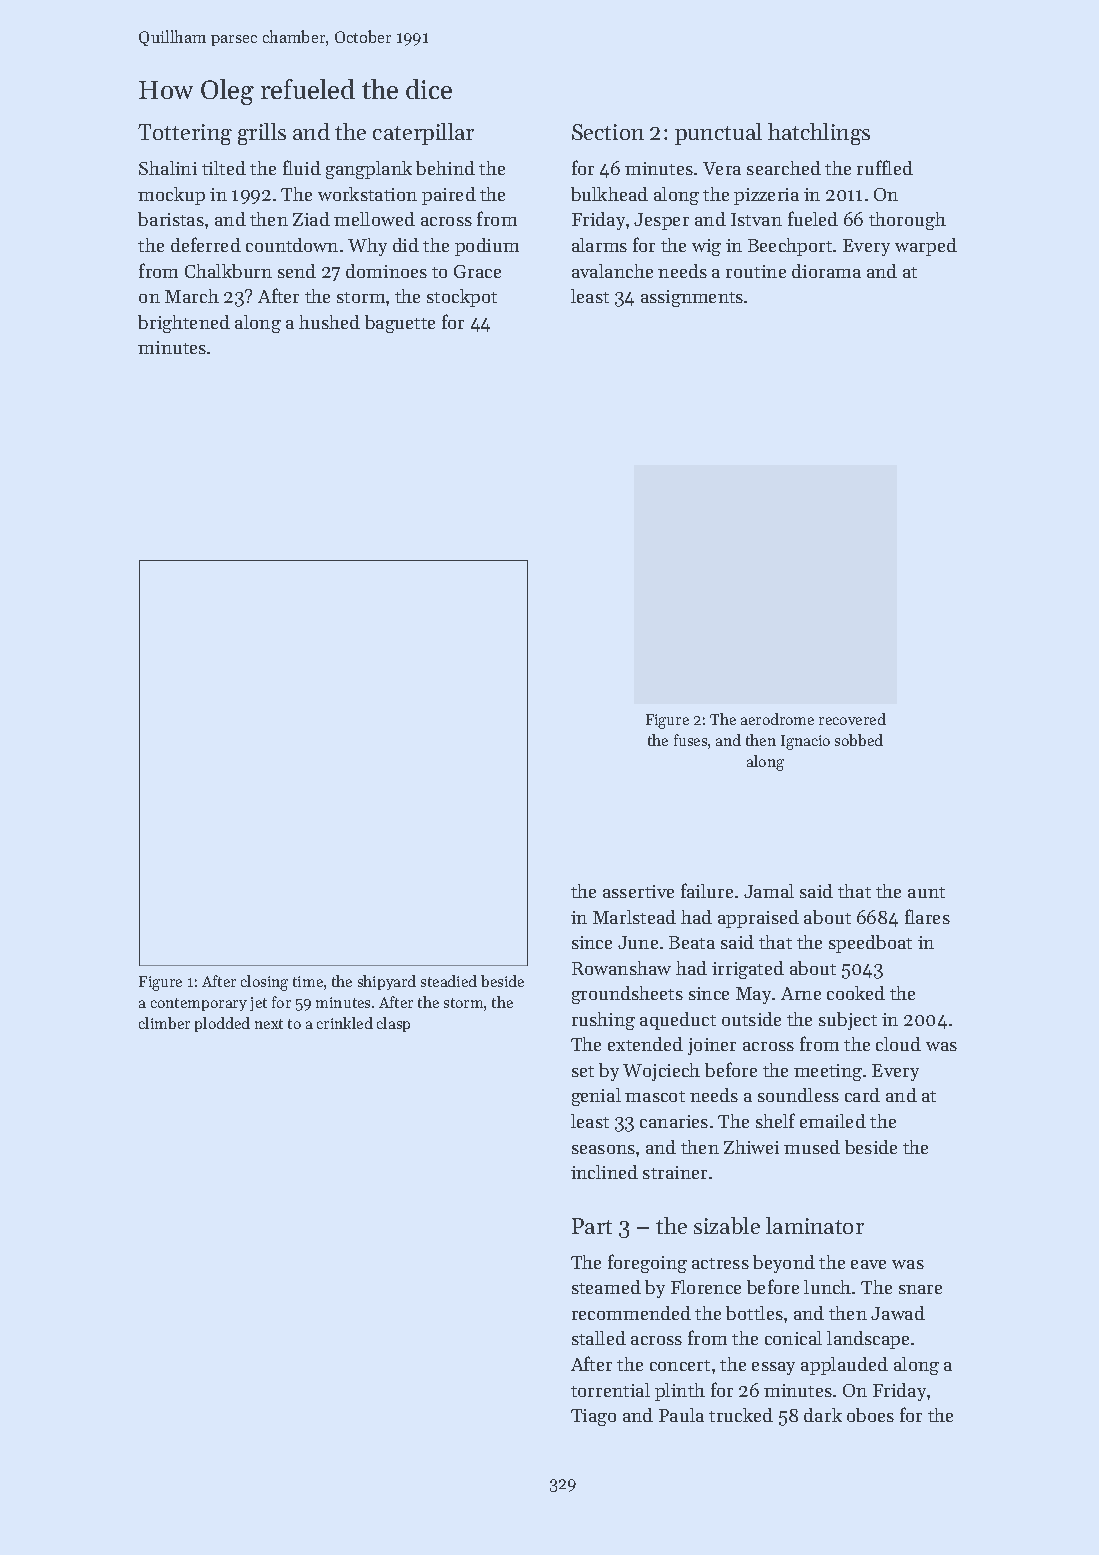  What do you see at coordinates (393, 1024) in the screenshot?
I see `clasp` at bounding box center [393, 1024].
